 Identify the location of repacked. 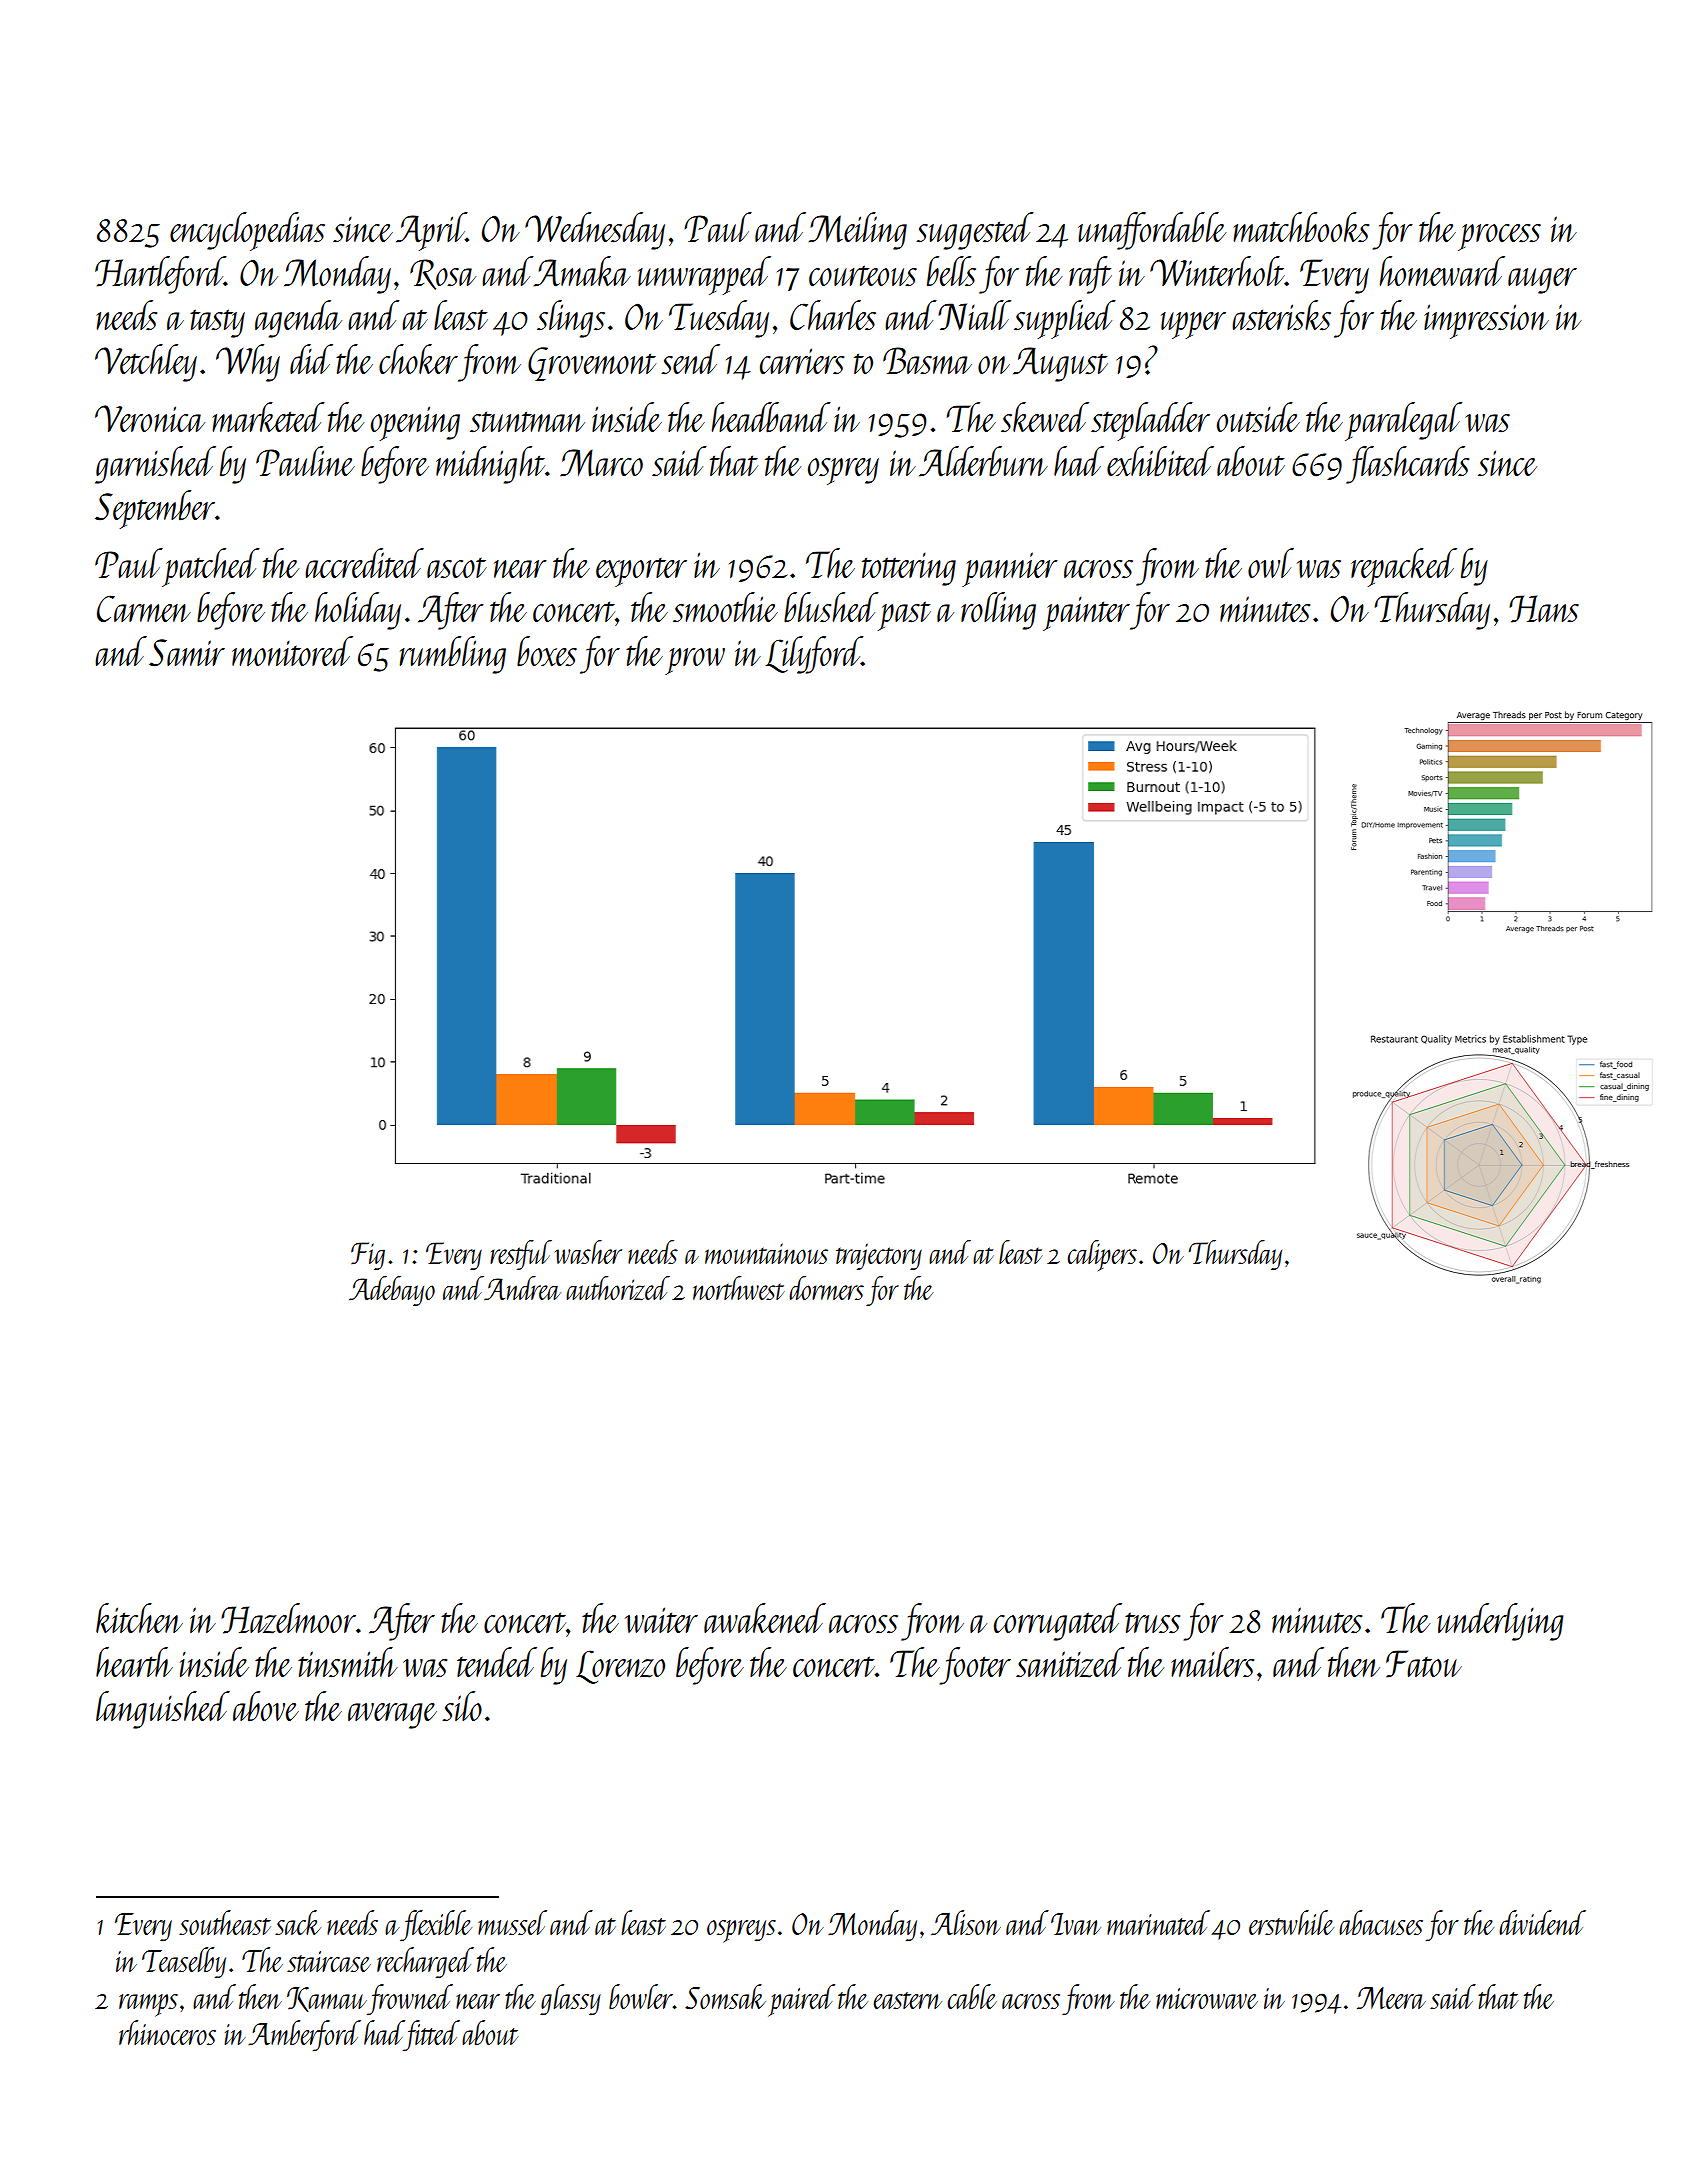
(1404, 567).
